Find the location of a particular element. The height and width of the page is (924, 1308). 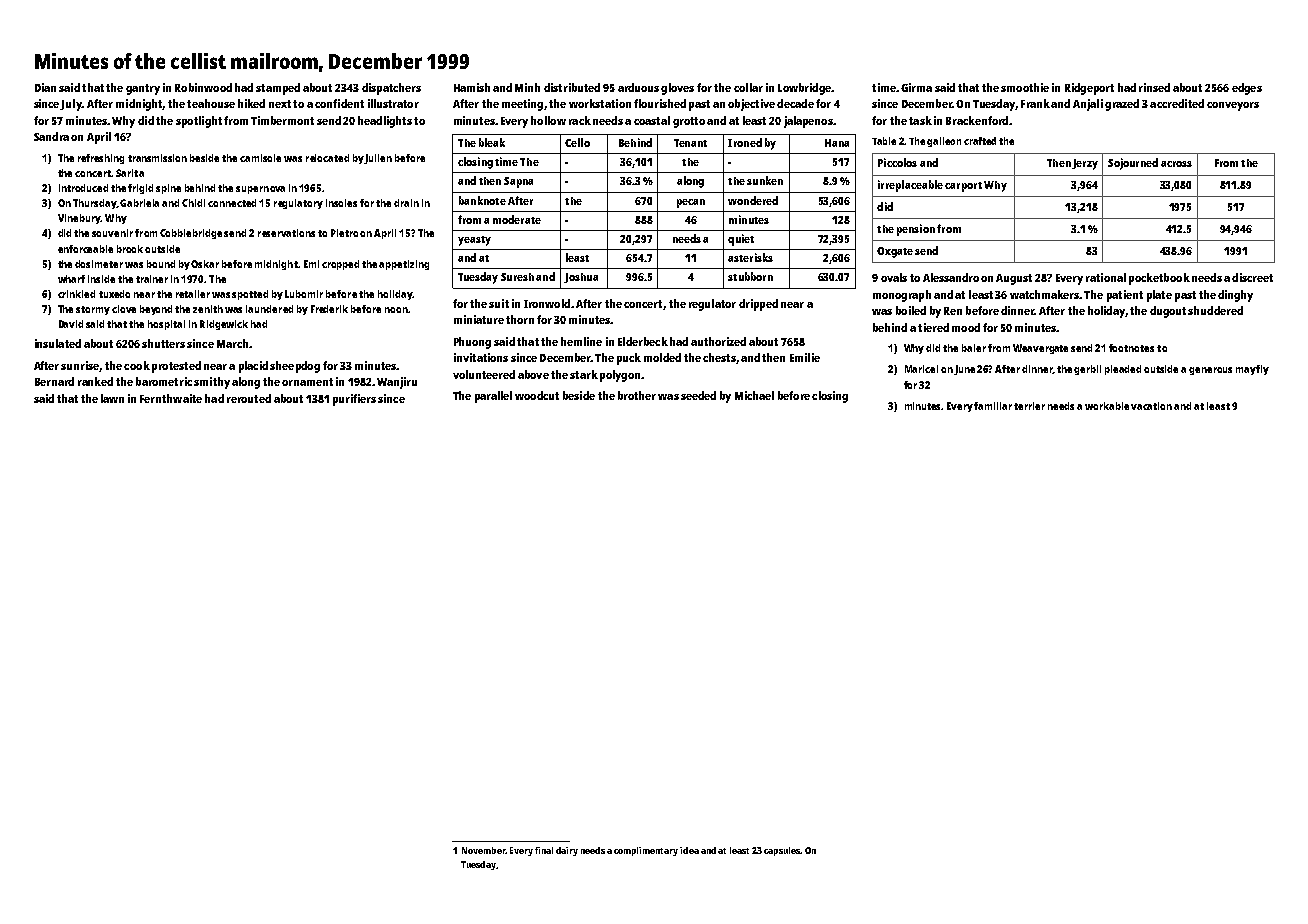

moderate is located at coordinates (517, 219).
